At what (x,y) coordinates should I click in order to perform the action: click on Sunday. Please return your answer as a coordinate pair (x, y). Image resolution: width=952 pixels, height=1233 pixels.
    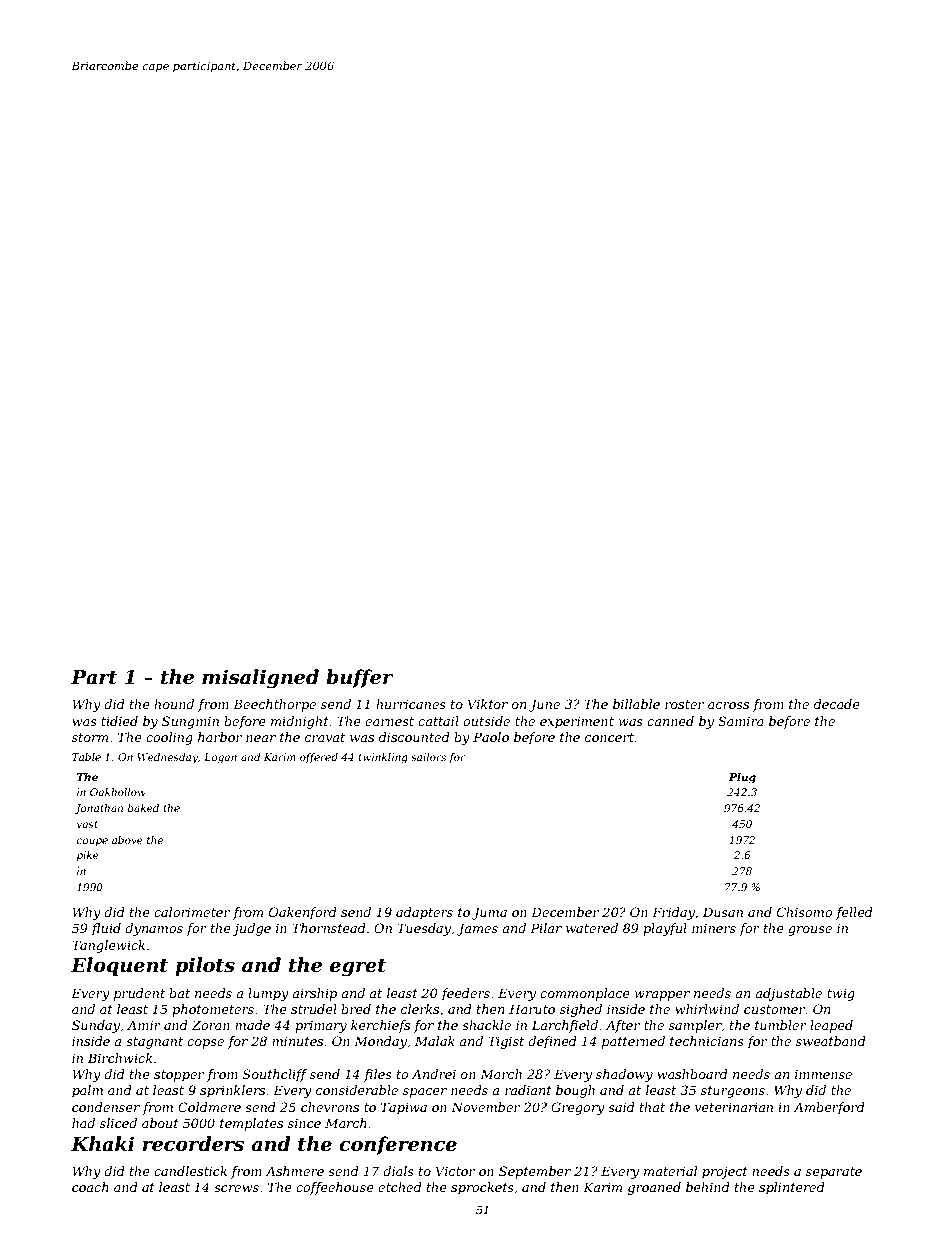
    Looking at the image, I should click on (96, 1026).
